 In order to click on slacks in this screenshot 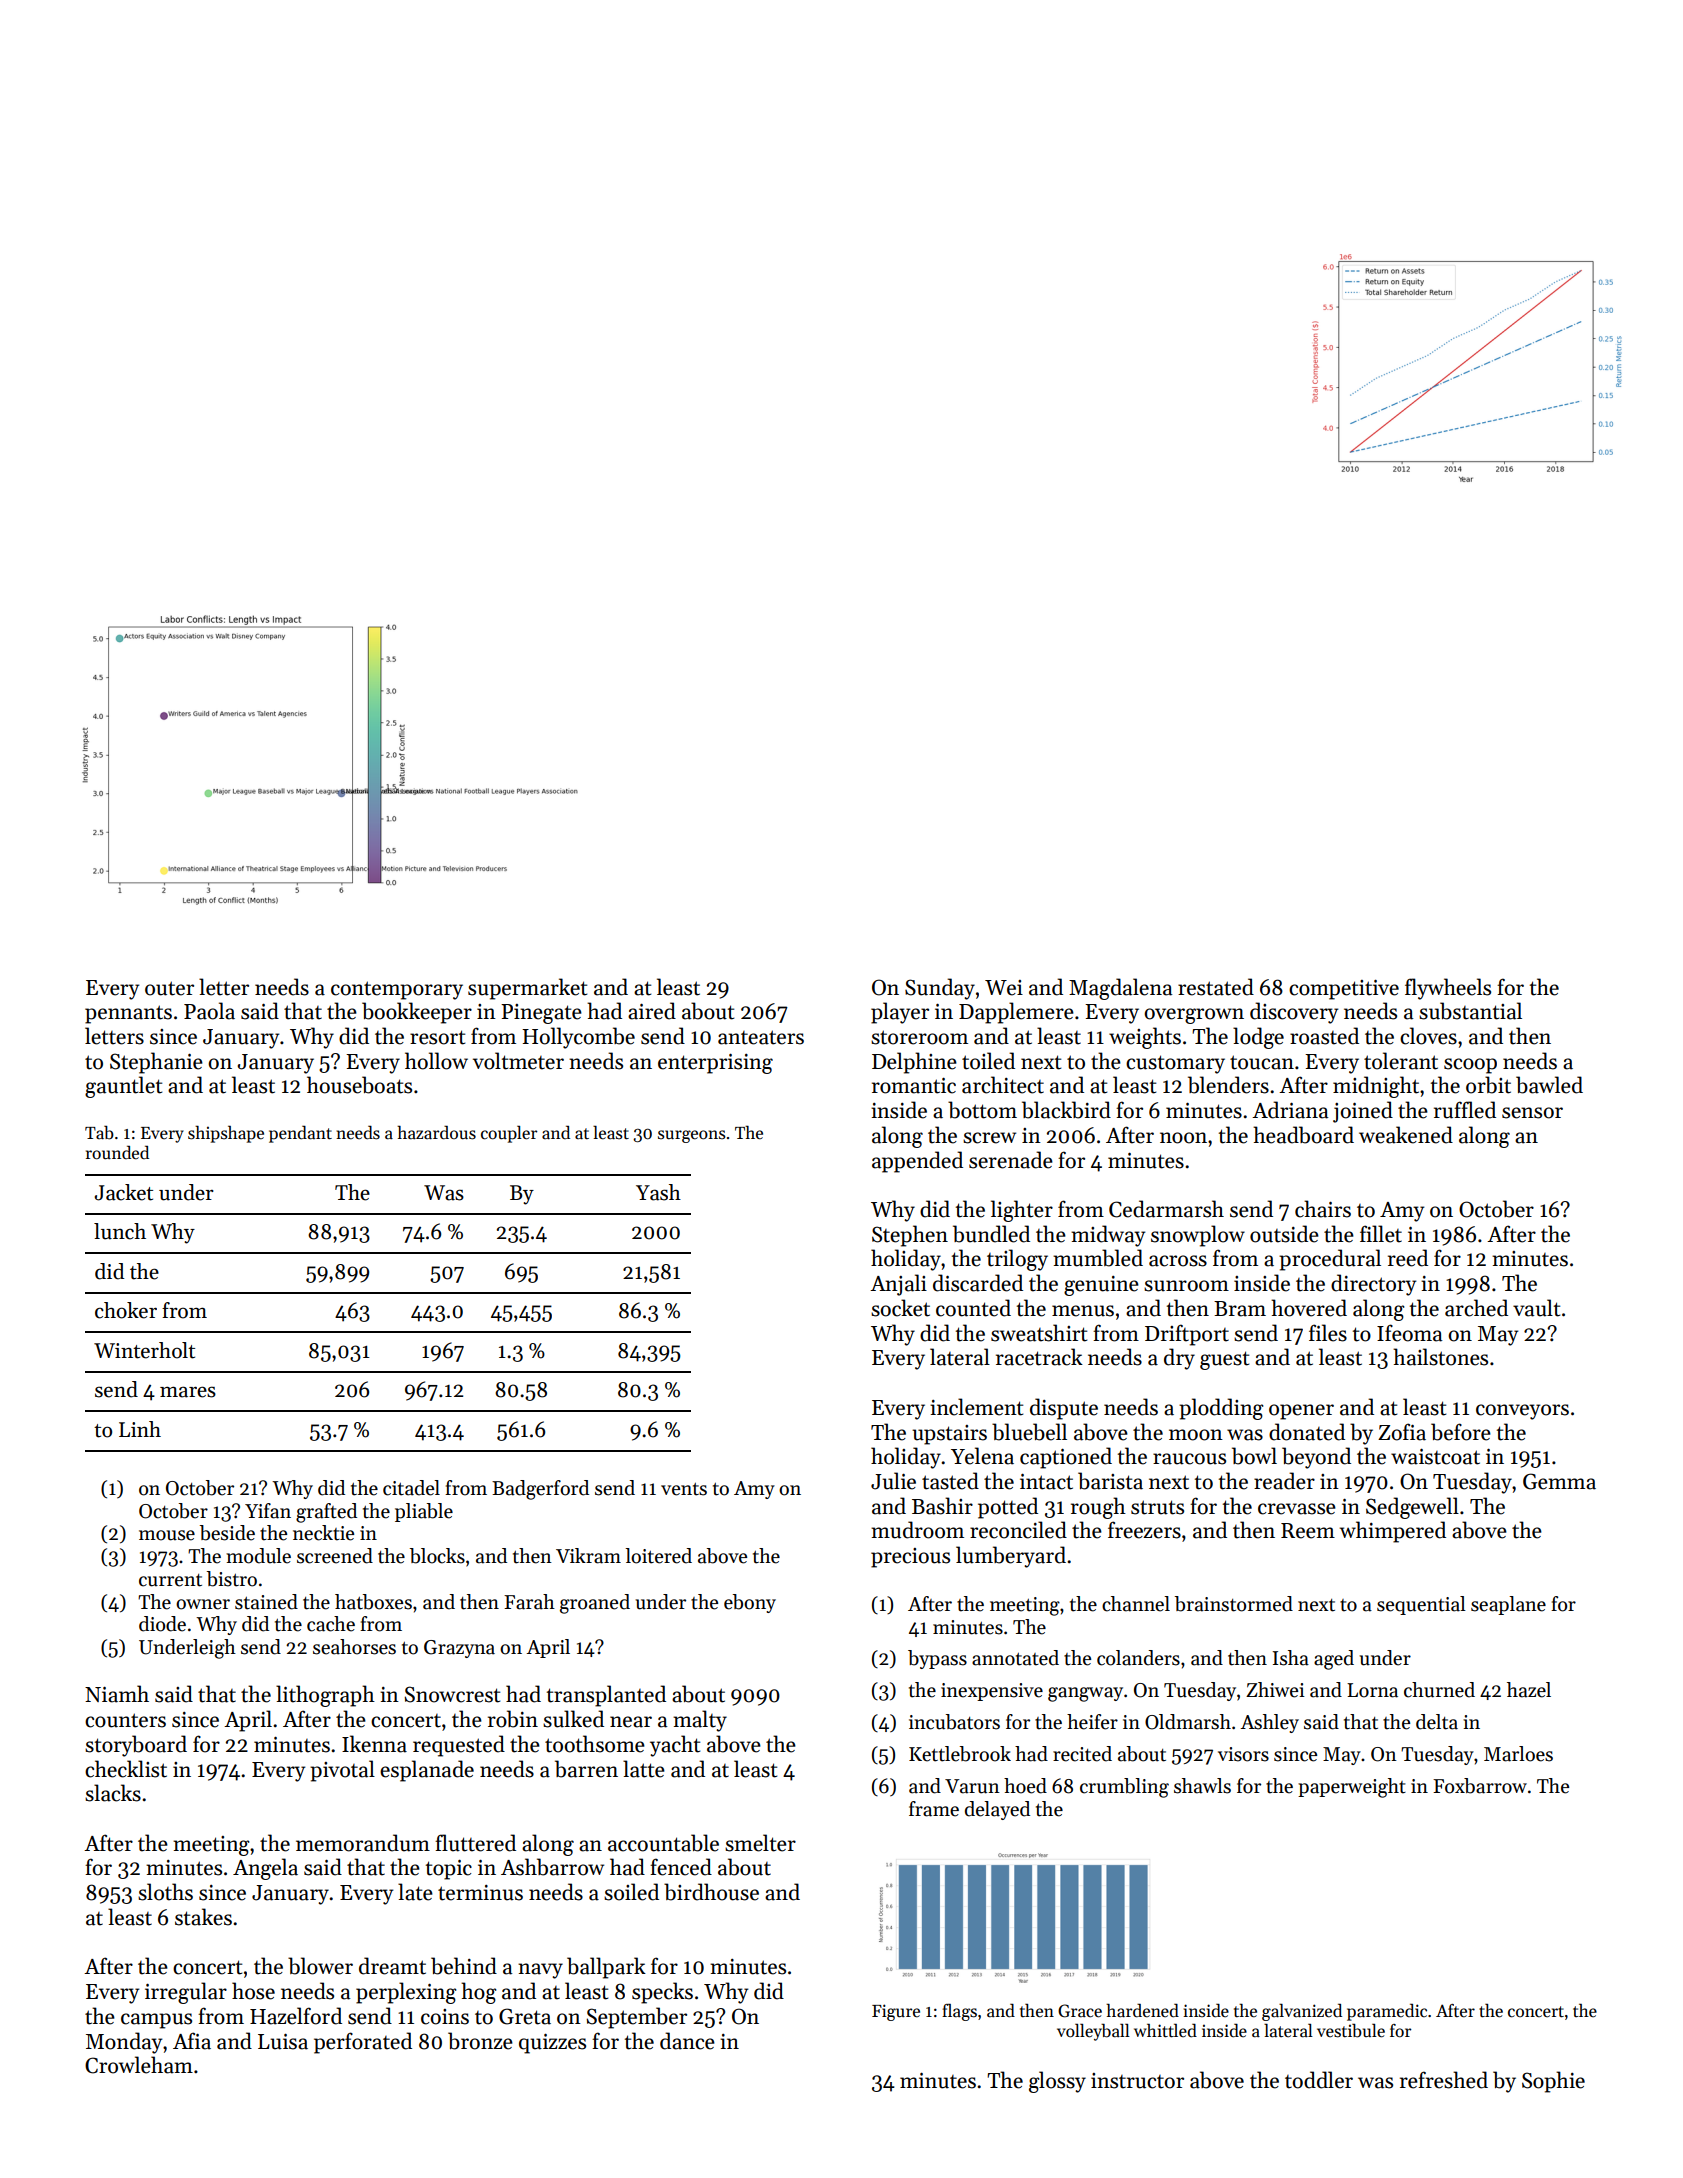, I will do `click(113, 1793)`.
